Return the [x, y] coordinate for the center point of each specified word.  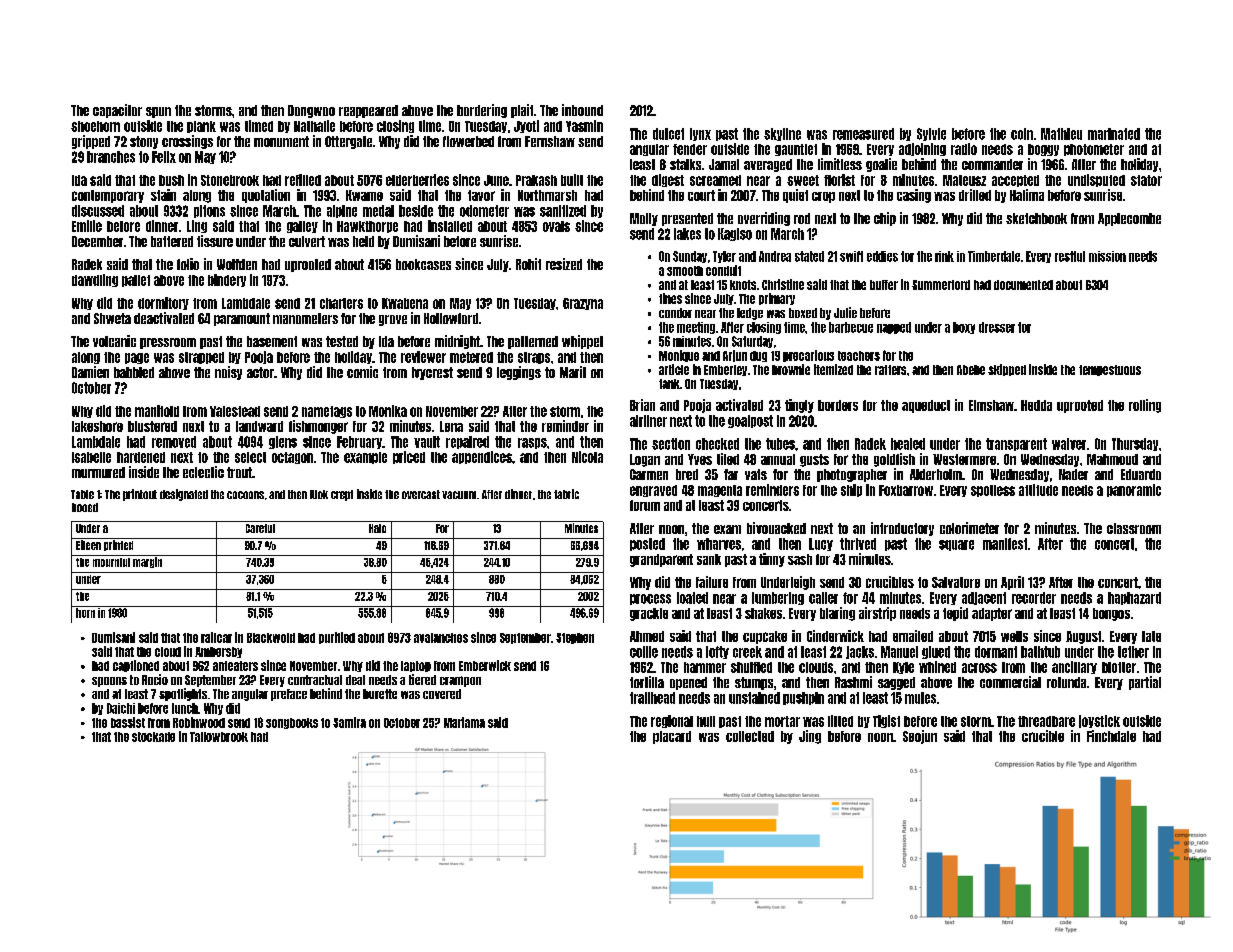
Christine [783, 284]
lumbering [778, 598]
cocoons [245, 495]
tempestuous [1110, 370]
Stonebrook [230, 180]
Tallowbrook [219, 737]
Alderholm [936, 474]
